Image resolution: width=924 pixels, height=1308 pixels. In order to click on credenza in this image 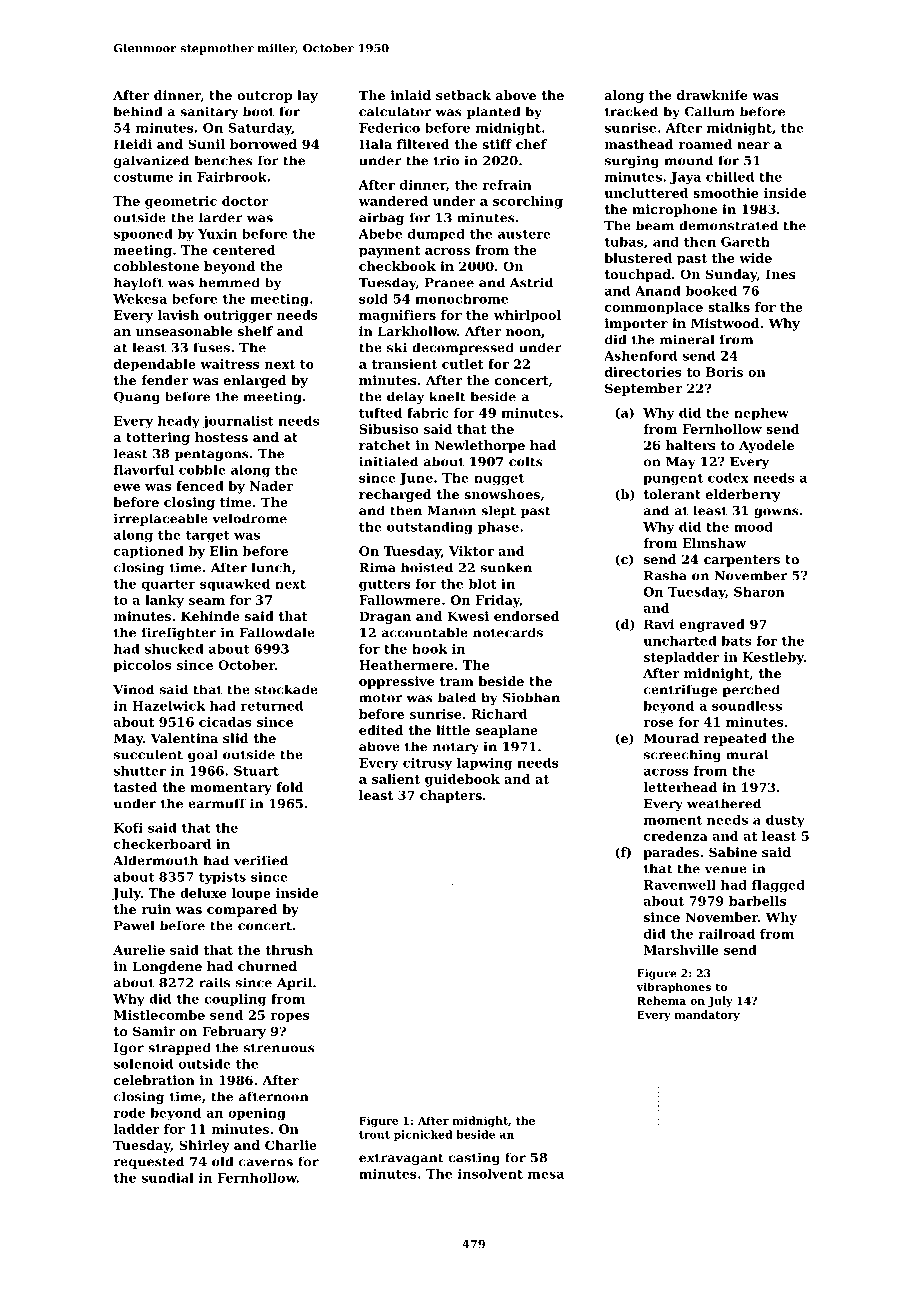, I will do `click(676, 836)`.
